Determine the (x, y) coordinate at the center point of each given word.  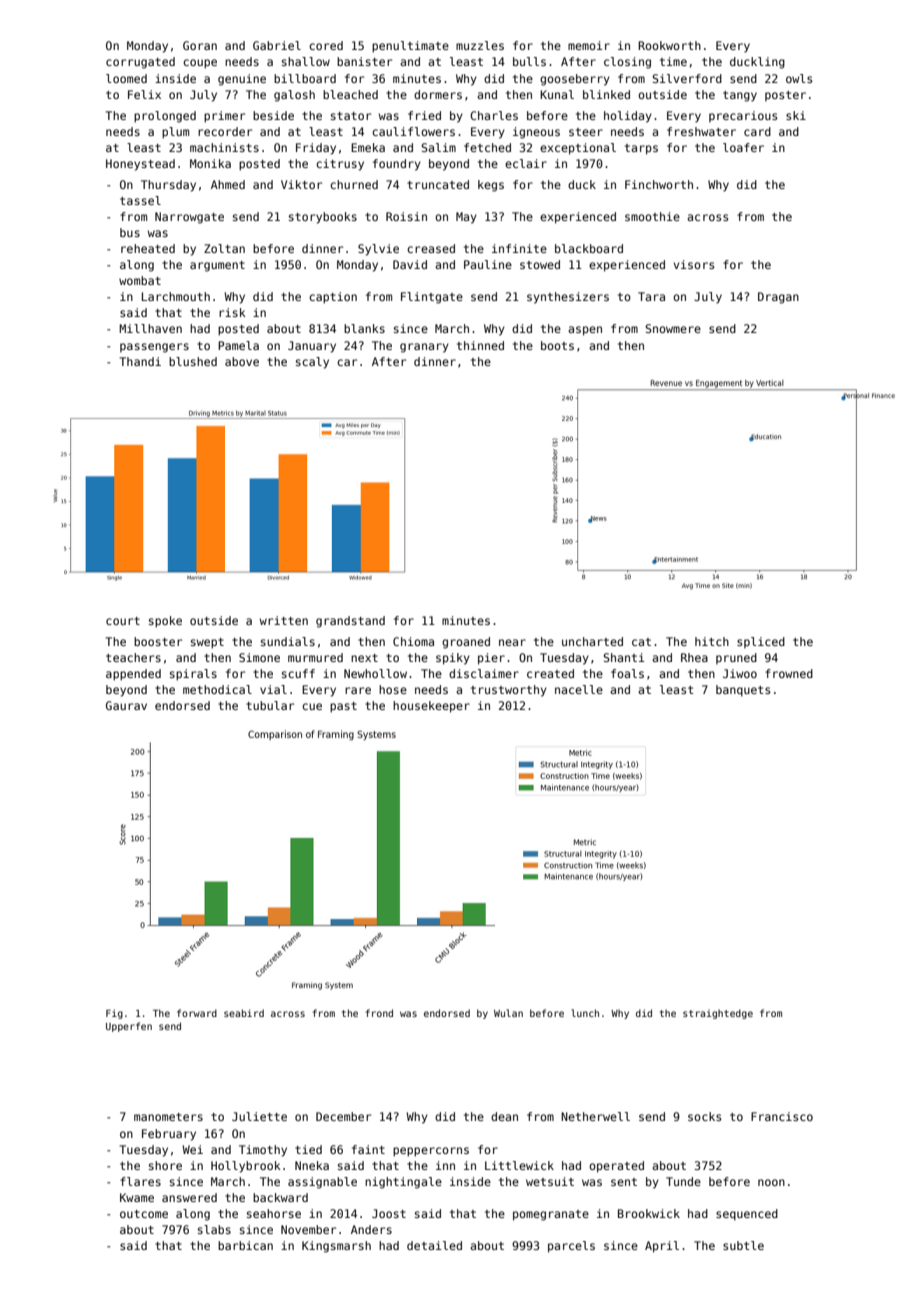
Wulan (508, 1013)
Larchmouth (176, 296)
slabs (214, 1229)
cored (326, 45)
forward (197, 1013)
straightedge (718, 1014)
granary (424, 348)
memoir (589, 45)
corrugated (140, 63)
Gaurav (126, 705)
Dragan (778, 298)
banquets (743, 691)
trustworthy (509, 691)
